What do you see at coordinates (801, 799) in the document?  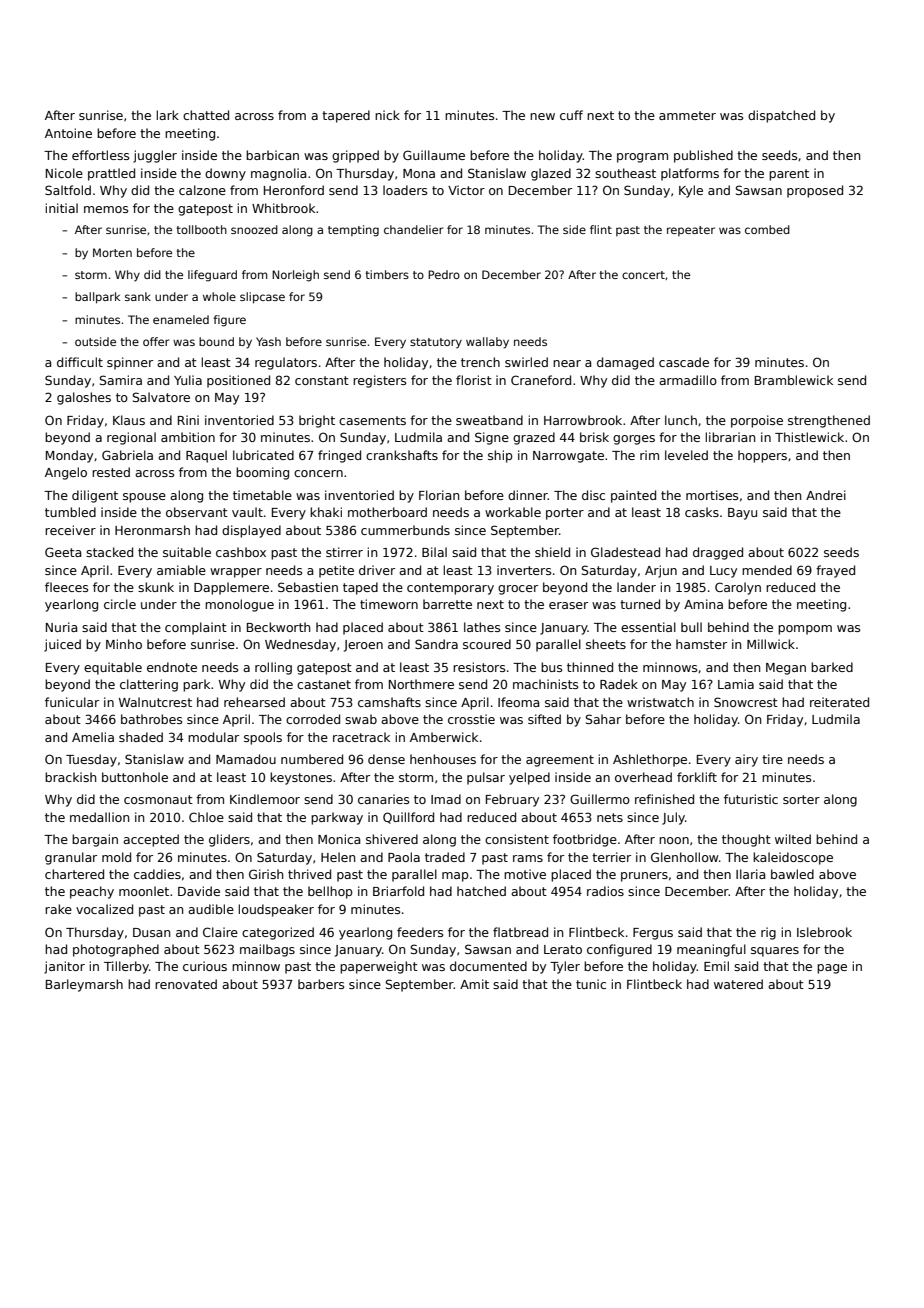 I see `sorter` at bounding box center [801, 799].
